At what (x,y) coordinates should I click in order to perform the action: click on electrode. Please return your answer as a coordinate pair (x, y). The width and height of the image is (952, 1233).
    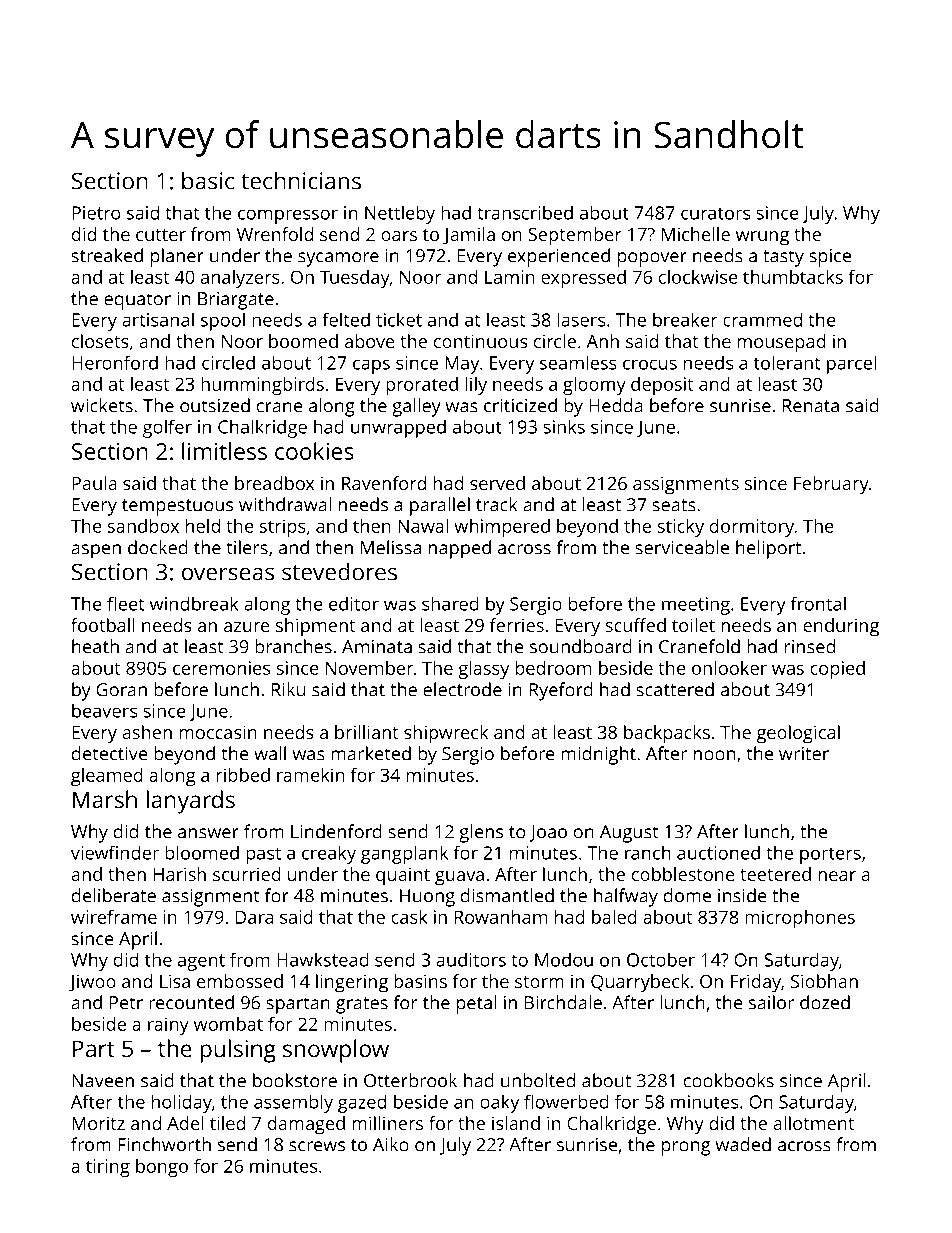
    Looking at the image, I should click on (462, 689).
